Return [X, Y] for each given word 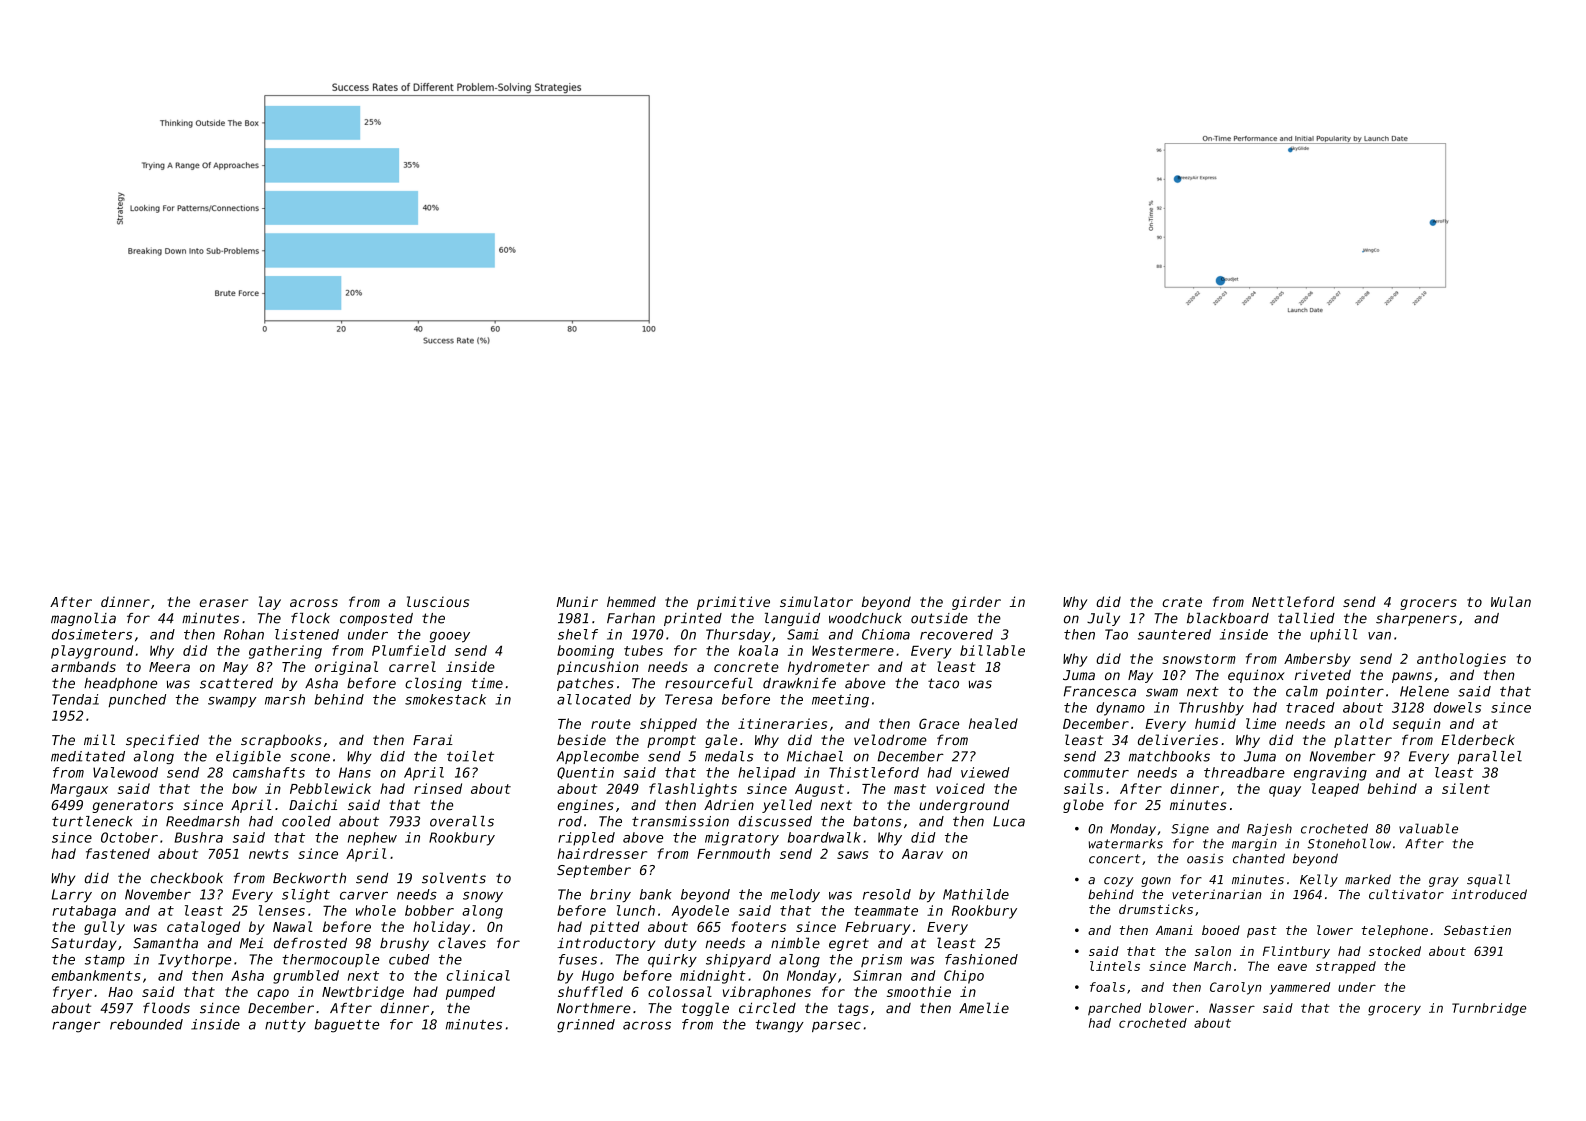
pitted [614, 928]
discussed [775, 821]
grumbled [306, 977]
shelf [578, 634]
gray [1444, 882]
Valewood [125, 772]
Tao [1116, 634]
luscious [438, 601]
